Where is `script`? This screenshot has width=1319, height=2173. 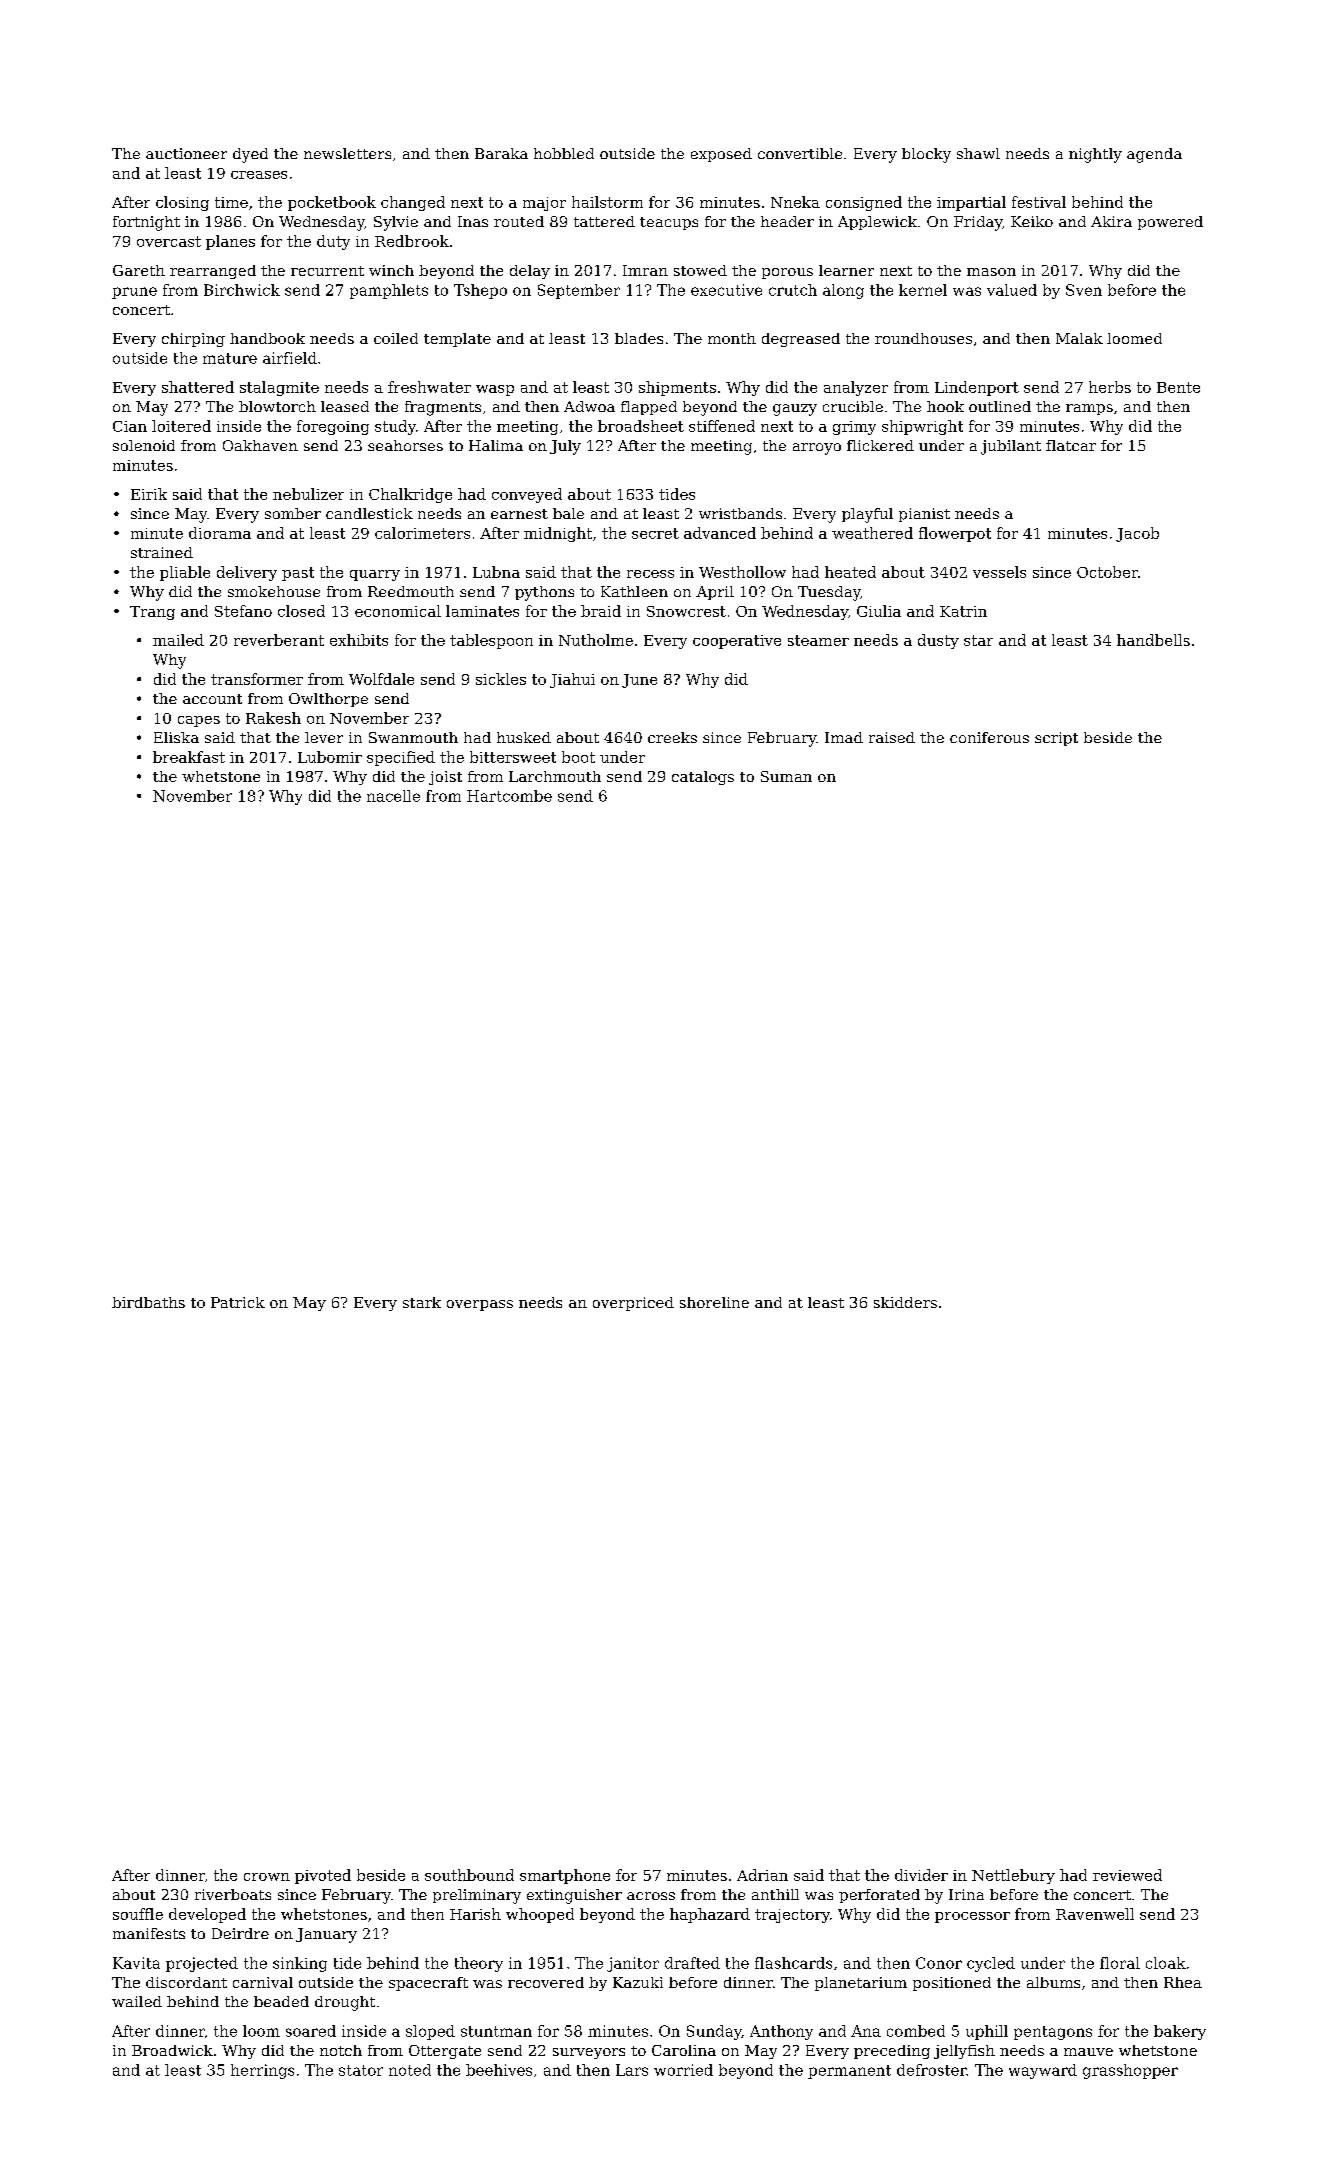 script is located at coordinates (1056, 739).
